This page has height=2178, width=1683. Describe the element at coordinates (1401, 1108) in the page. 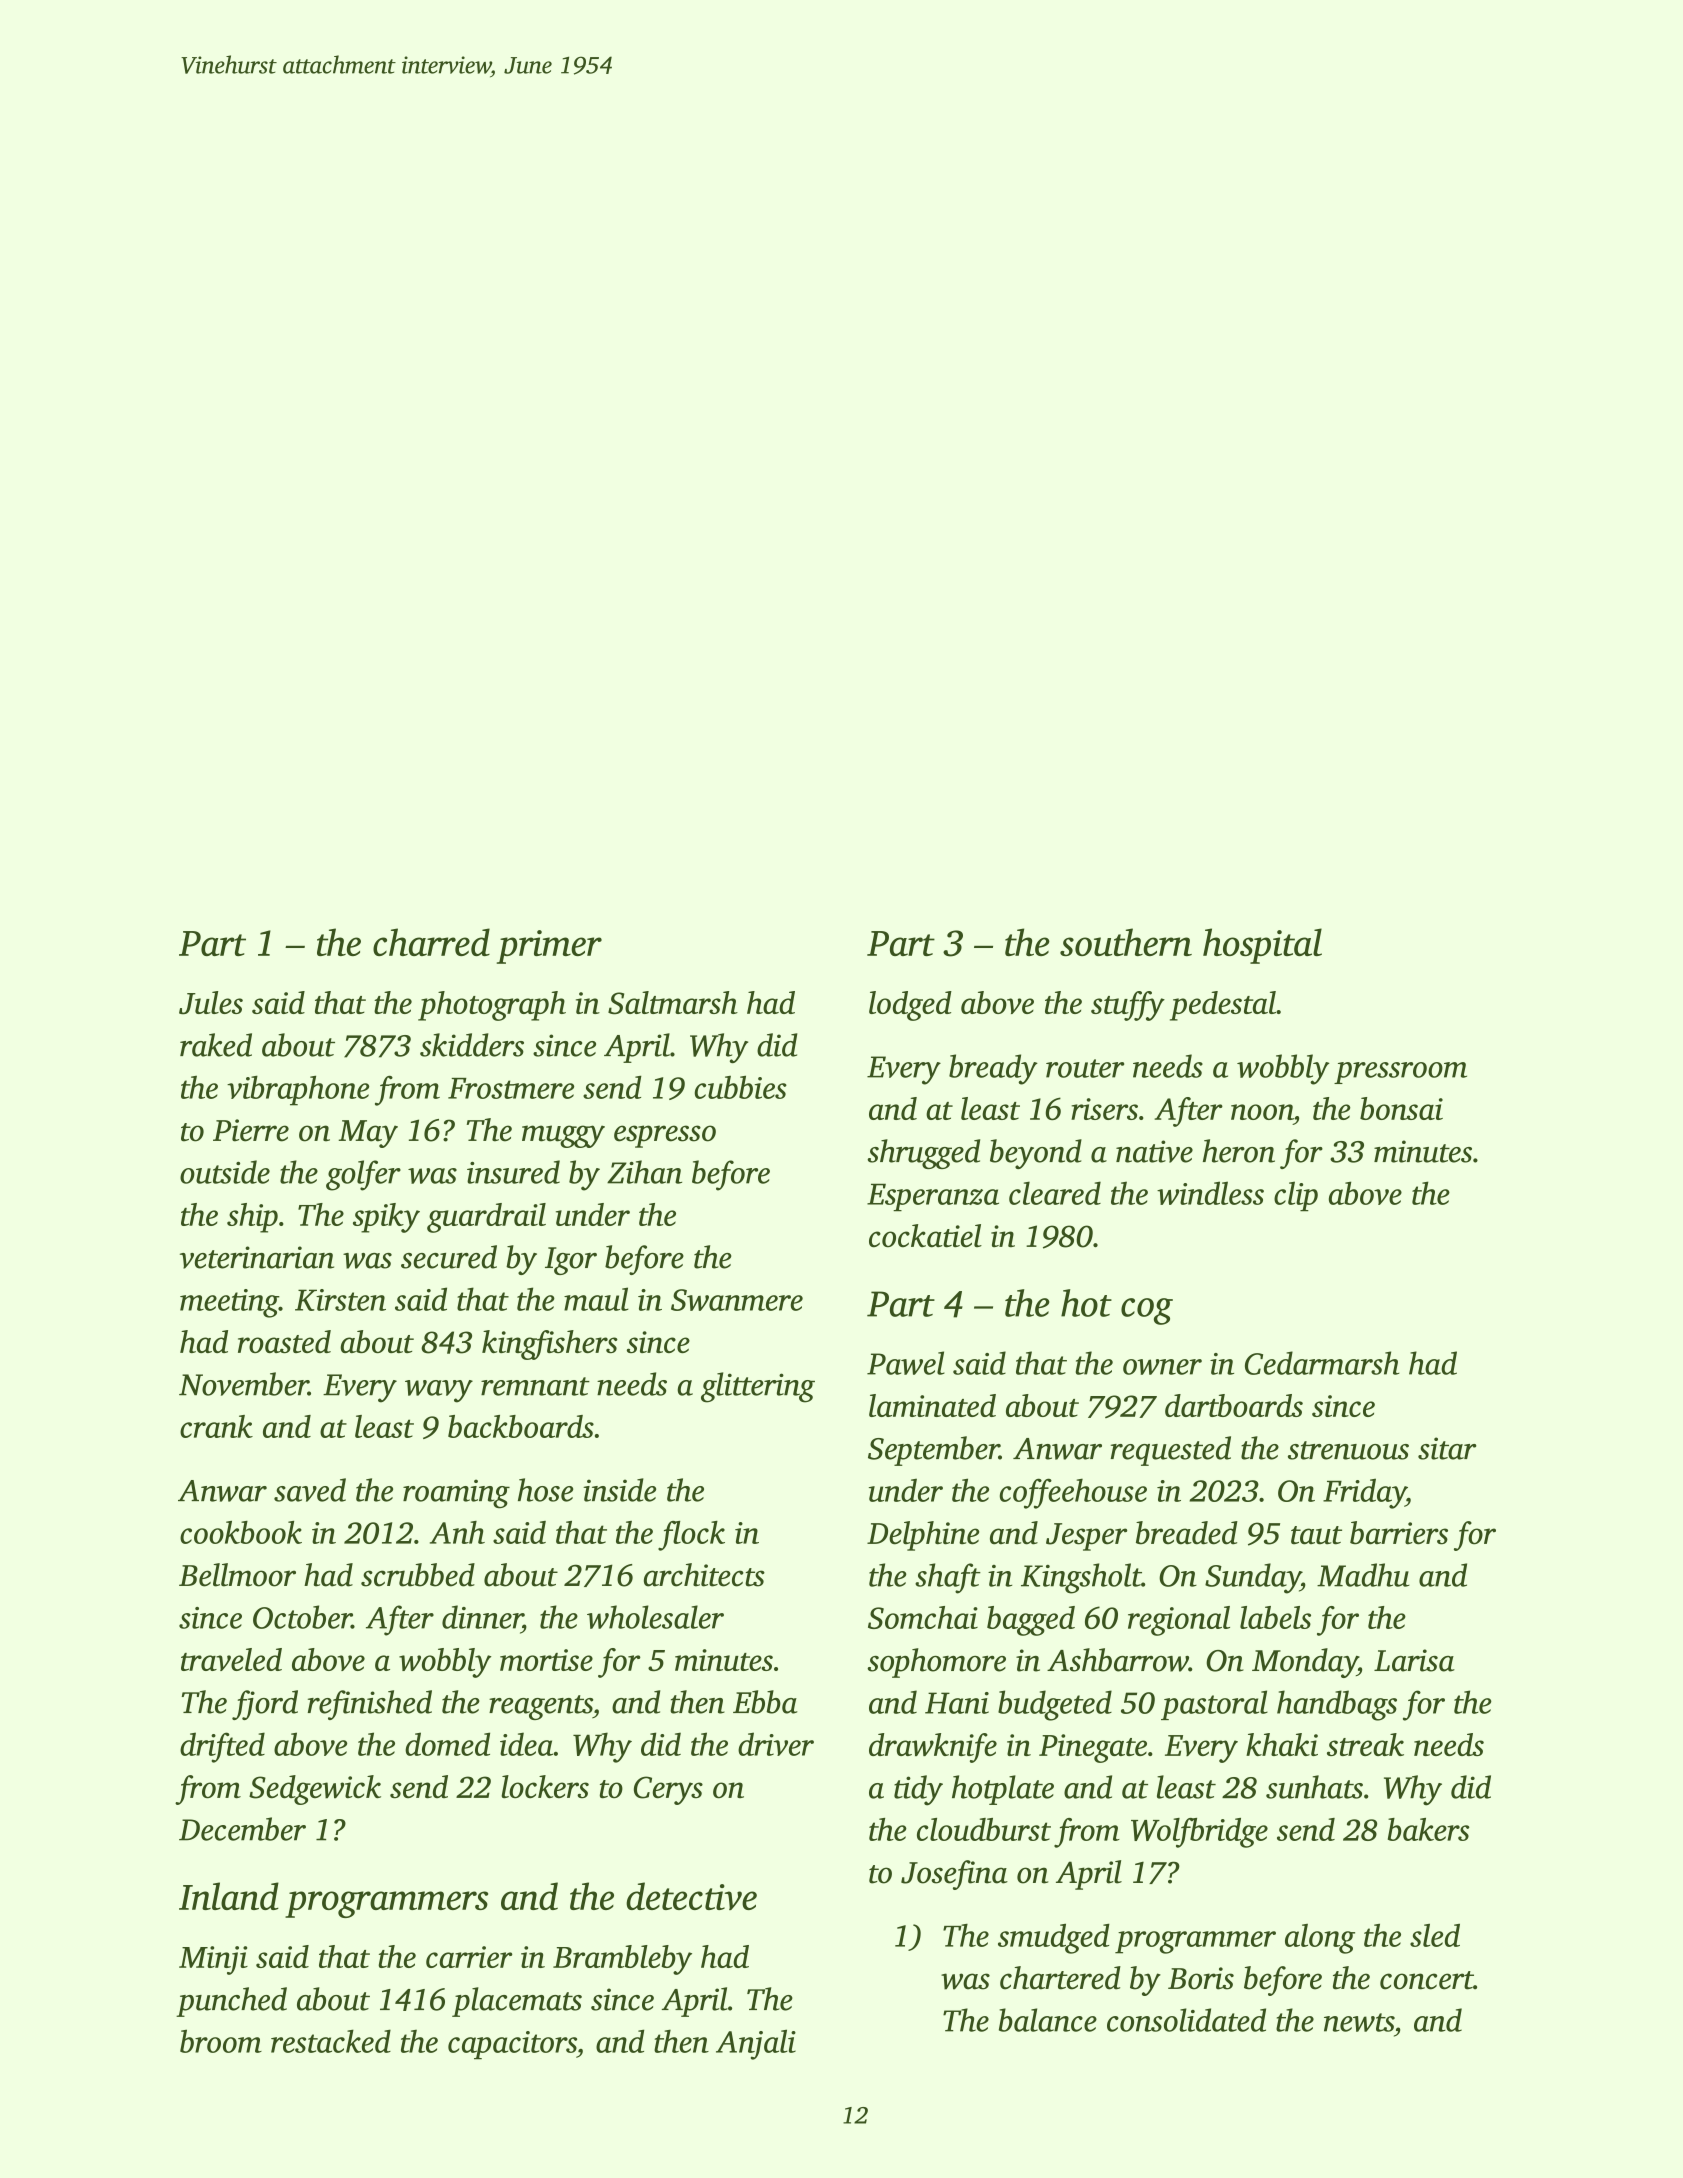

I see `bonsai` at that location.
